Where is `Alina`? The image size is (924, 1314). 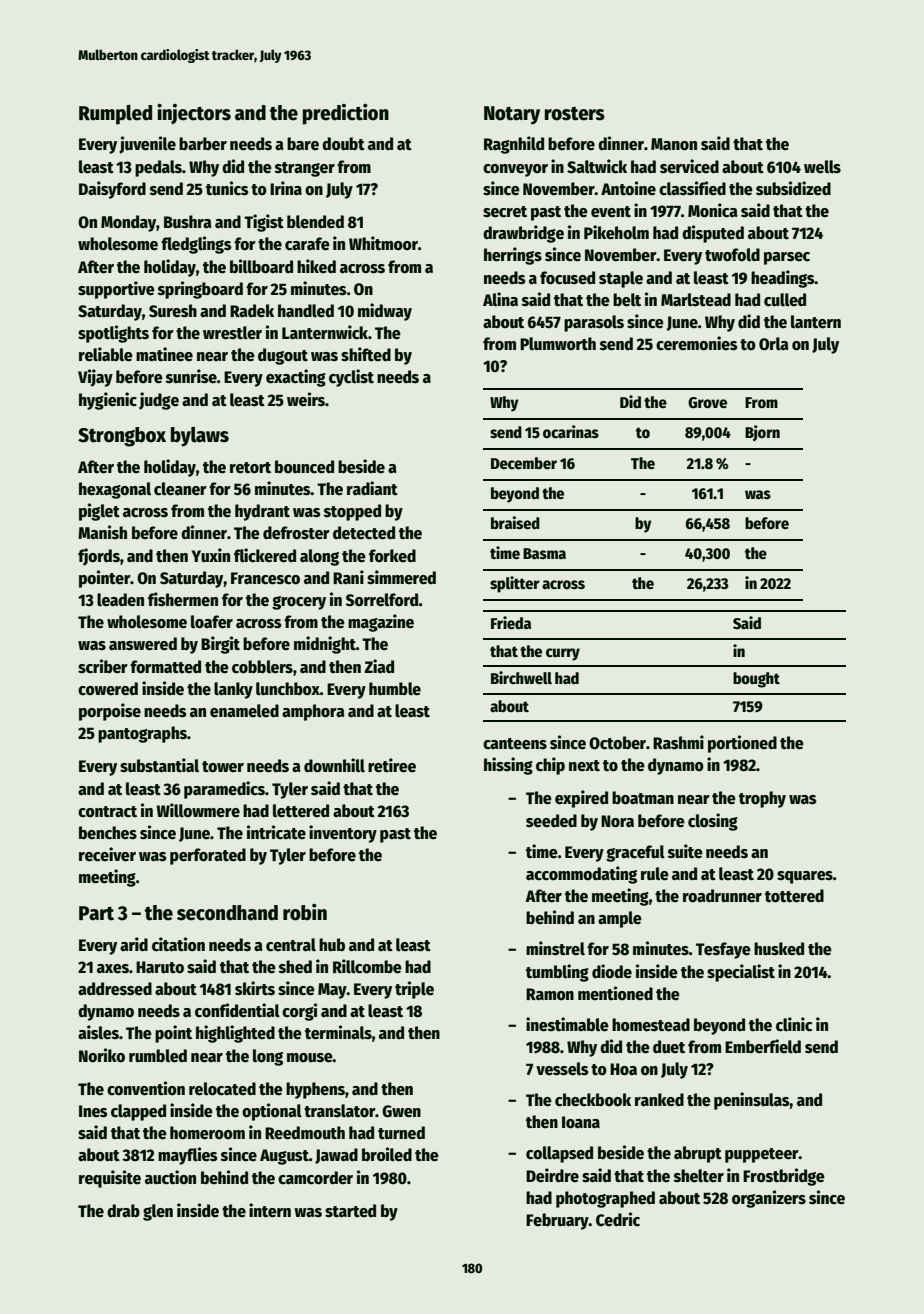 Alina is located at coordinates (500, 299).
